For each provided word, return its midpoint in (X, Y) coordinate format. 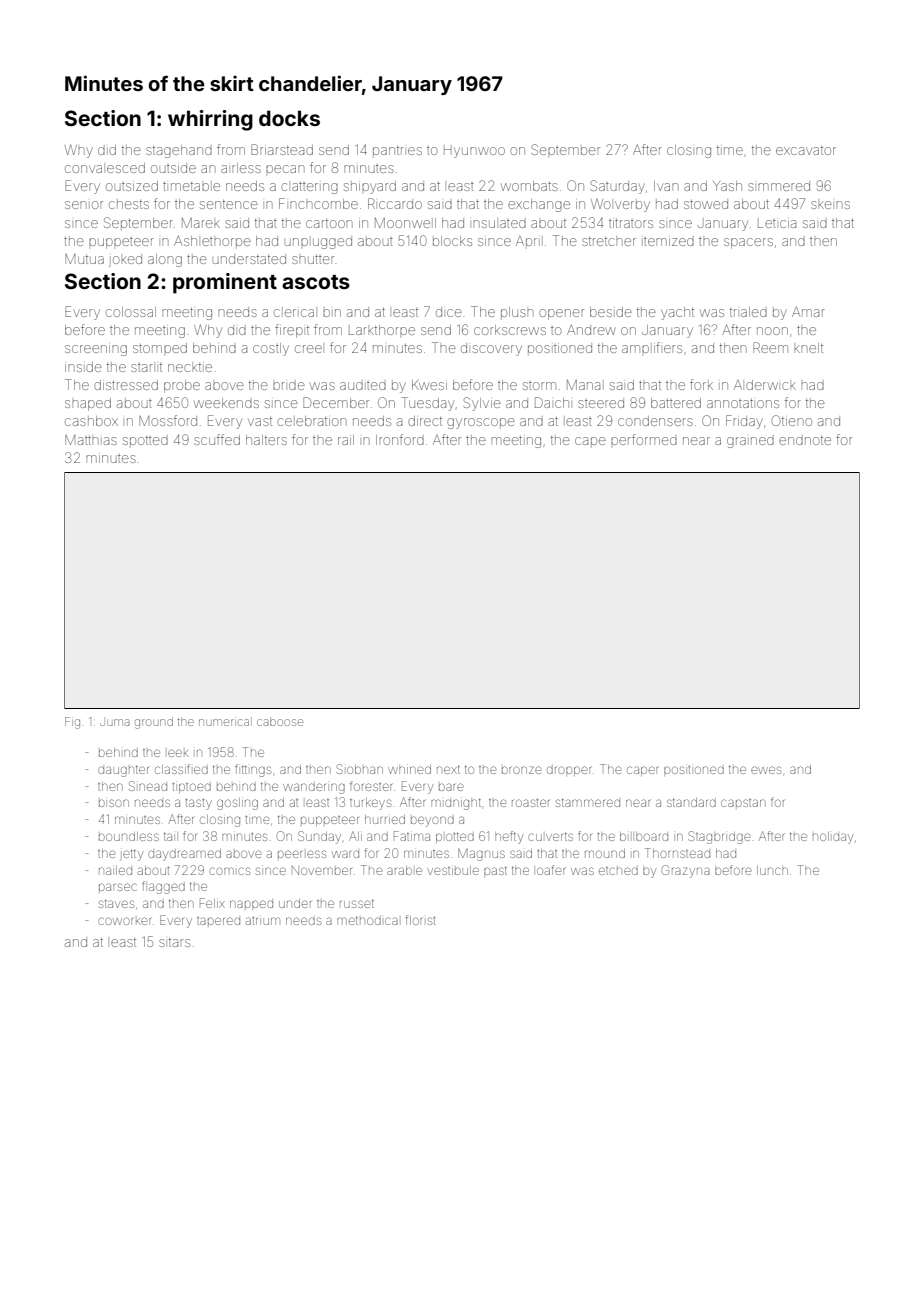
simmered (779, 186)
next (448, 769)
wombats (529, 186)
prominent (225, 283)
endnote (805, 440)
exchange (539, 205)
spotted (145, 440)
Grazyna (686, 871)
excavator (806, 150)
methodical (367, 920)
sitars (174, 942)
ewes (766, 770)
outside (173, 168)
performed (644, 439)
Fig (72, 723)
